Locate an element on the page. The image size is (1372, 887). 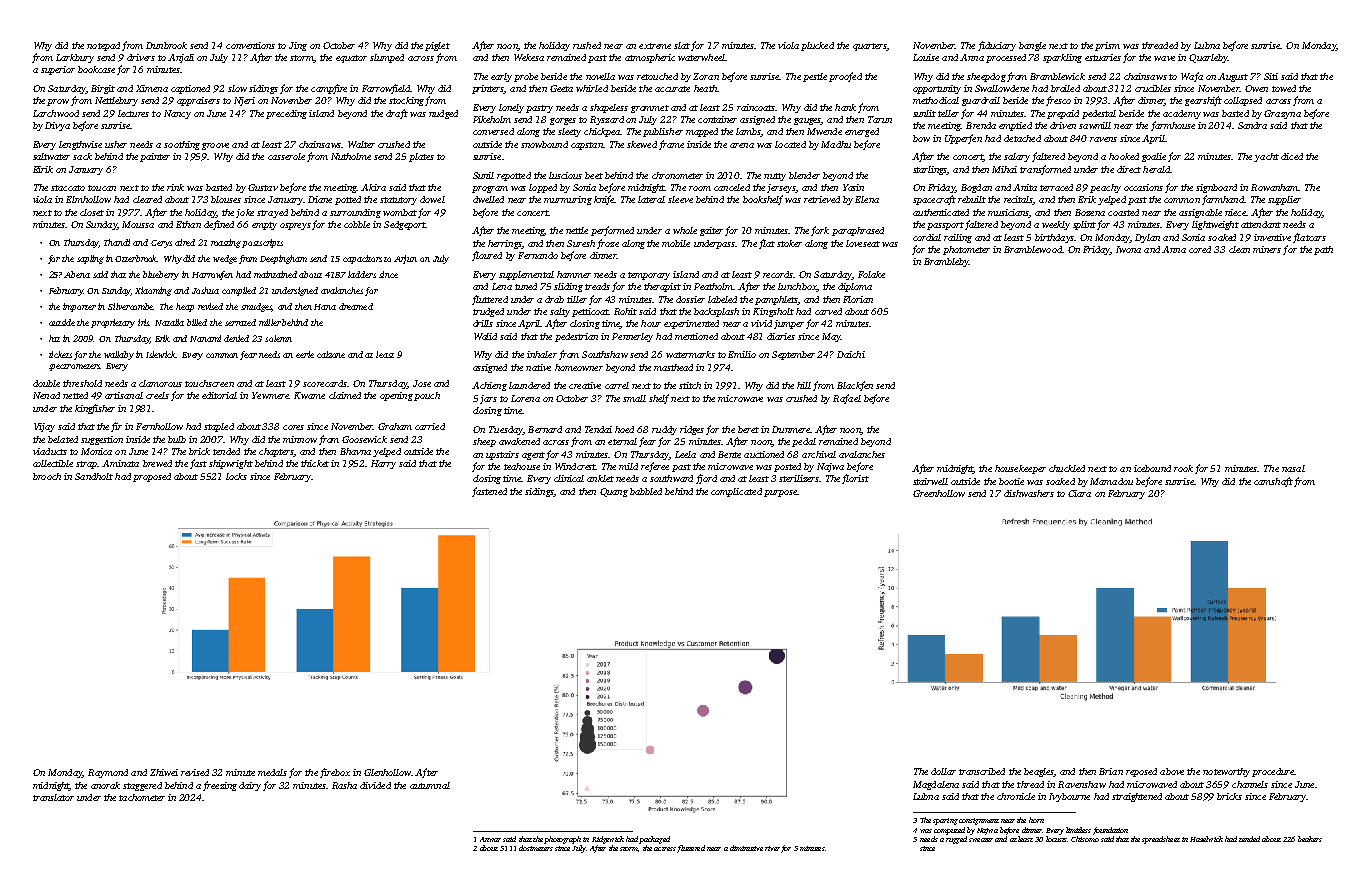
campfire is located at coordinates (329, 89).
